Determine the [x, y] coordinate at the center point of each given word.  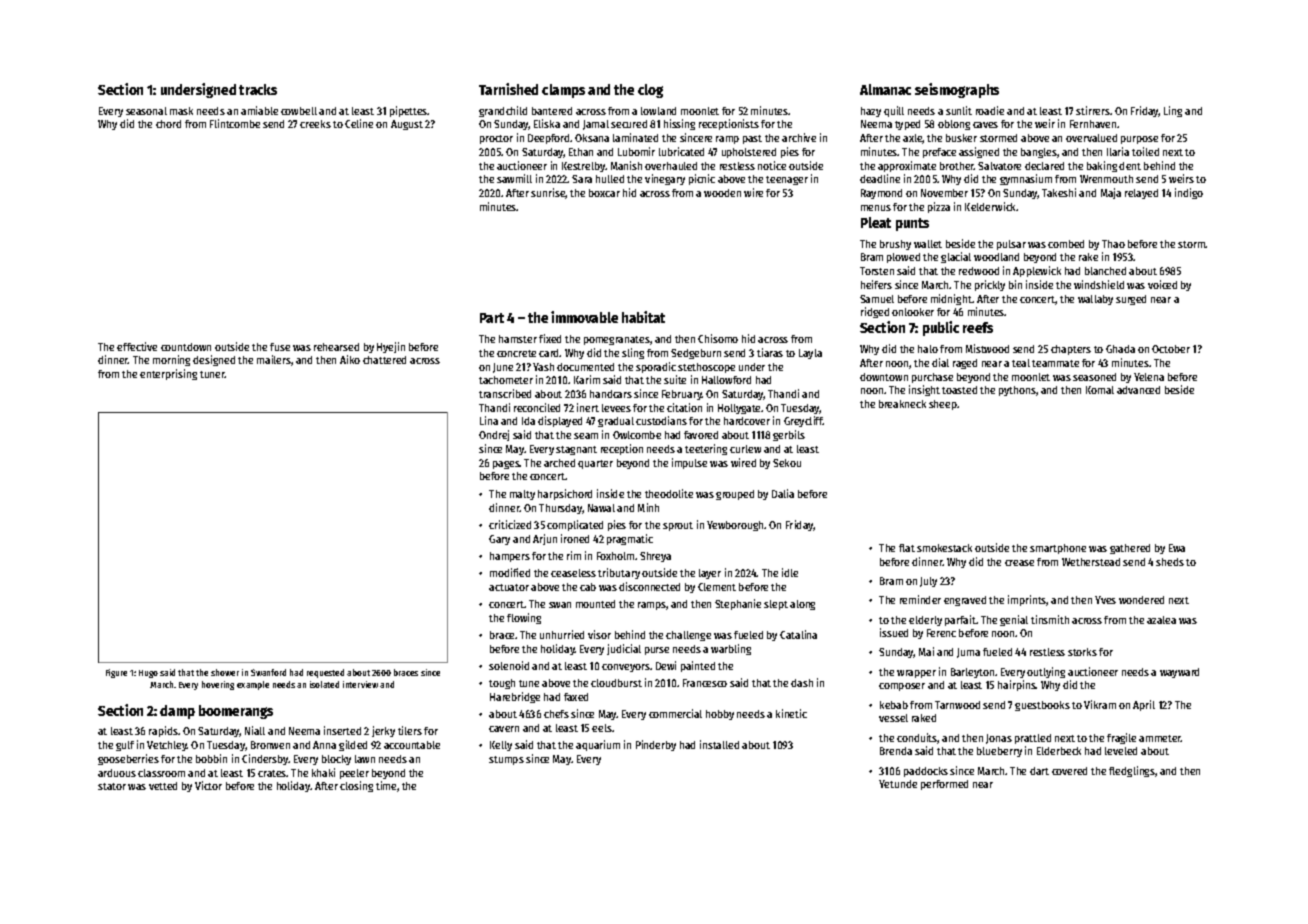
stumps [506, 760]
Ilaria [1118, 151]
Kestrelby [583, 167]
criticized [510, 524]
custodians [661, 420]
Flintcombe [235, 123]
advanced [1138, 390]
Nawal [601, 508]
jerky [383, 731]
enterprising [168, 374]
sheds [1170, 562]
